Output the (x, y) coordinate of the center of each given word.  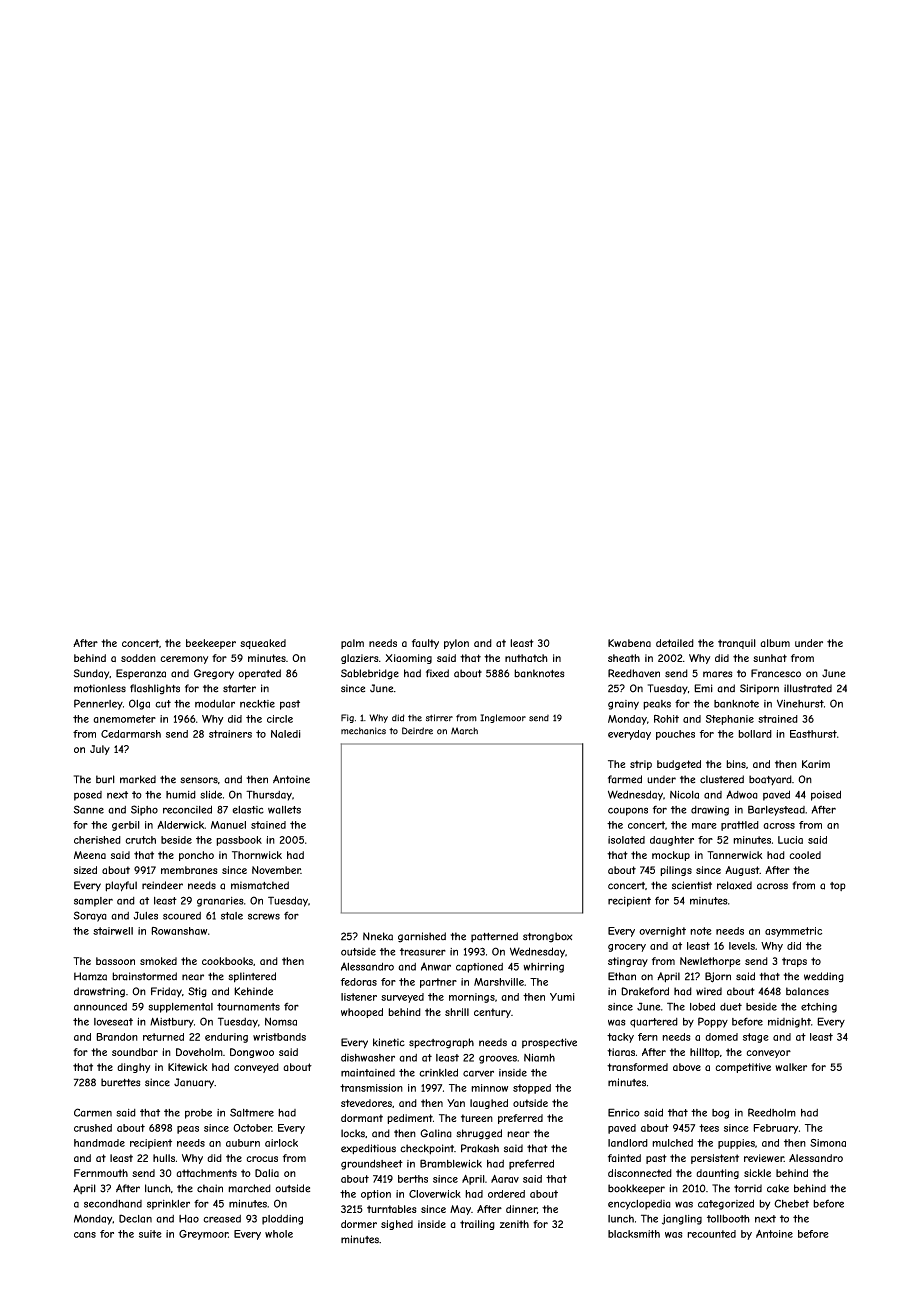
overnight (662, 932)
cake (778, 1188)
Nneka (378, 936)
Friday (166, 992)
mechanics (363, 731)
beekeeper (211, 644)
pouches (675, 735)
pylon (456, 644)
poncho (196, 856)
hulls (164, 1158)
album (775, 643)
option (376, 1195)
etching (819, 1008)
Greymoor (203, 1235)
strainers (230, 734)
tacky (620, 1038)
